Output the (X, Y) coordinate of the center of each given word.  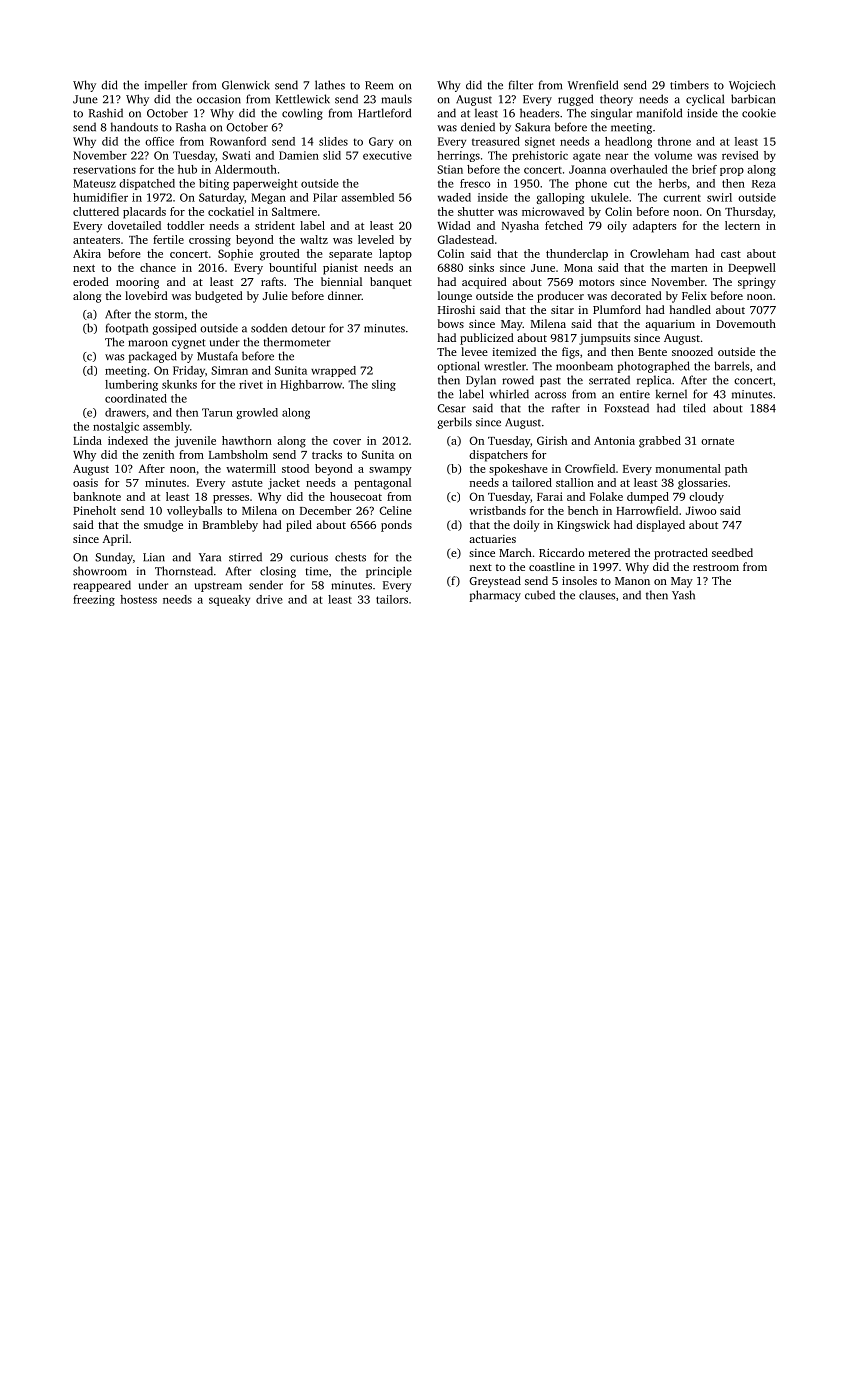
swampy (390, 471)
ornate (717, 441)
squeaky (229, 600)
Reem (379, 85)
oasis (85, 482)
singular (611, 114)
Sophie (235, 255)
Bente (652, 352)
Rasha (191, 127)
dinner (344, 295)
